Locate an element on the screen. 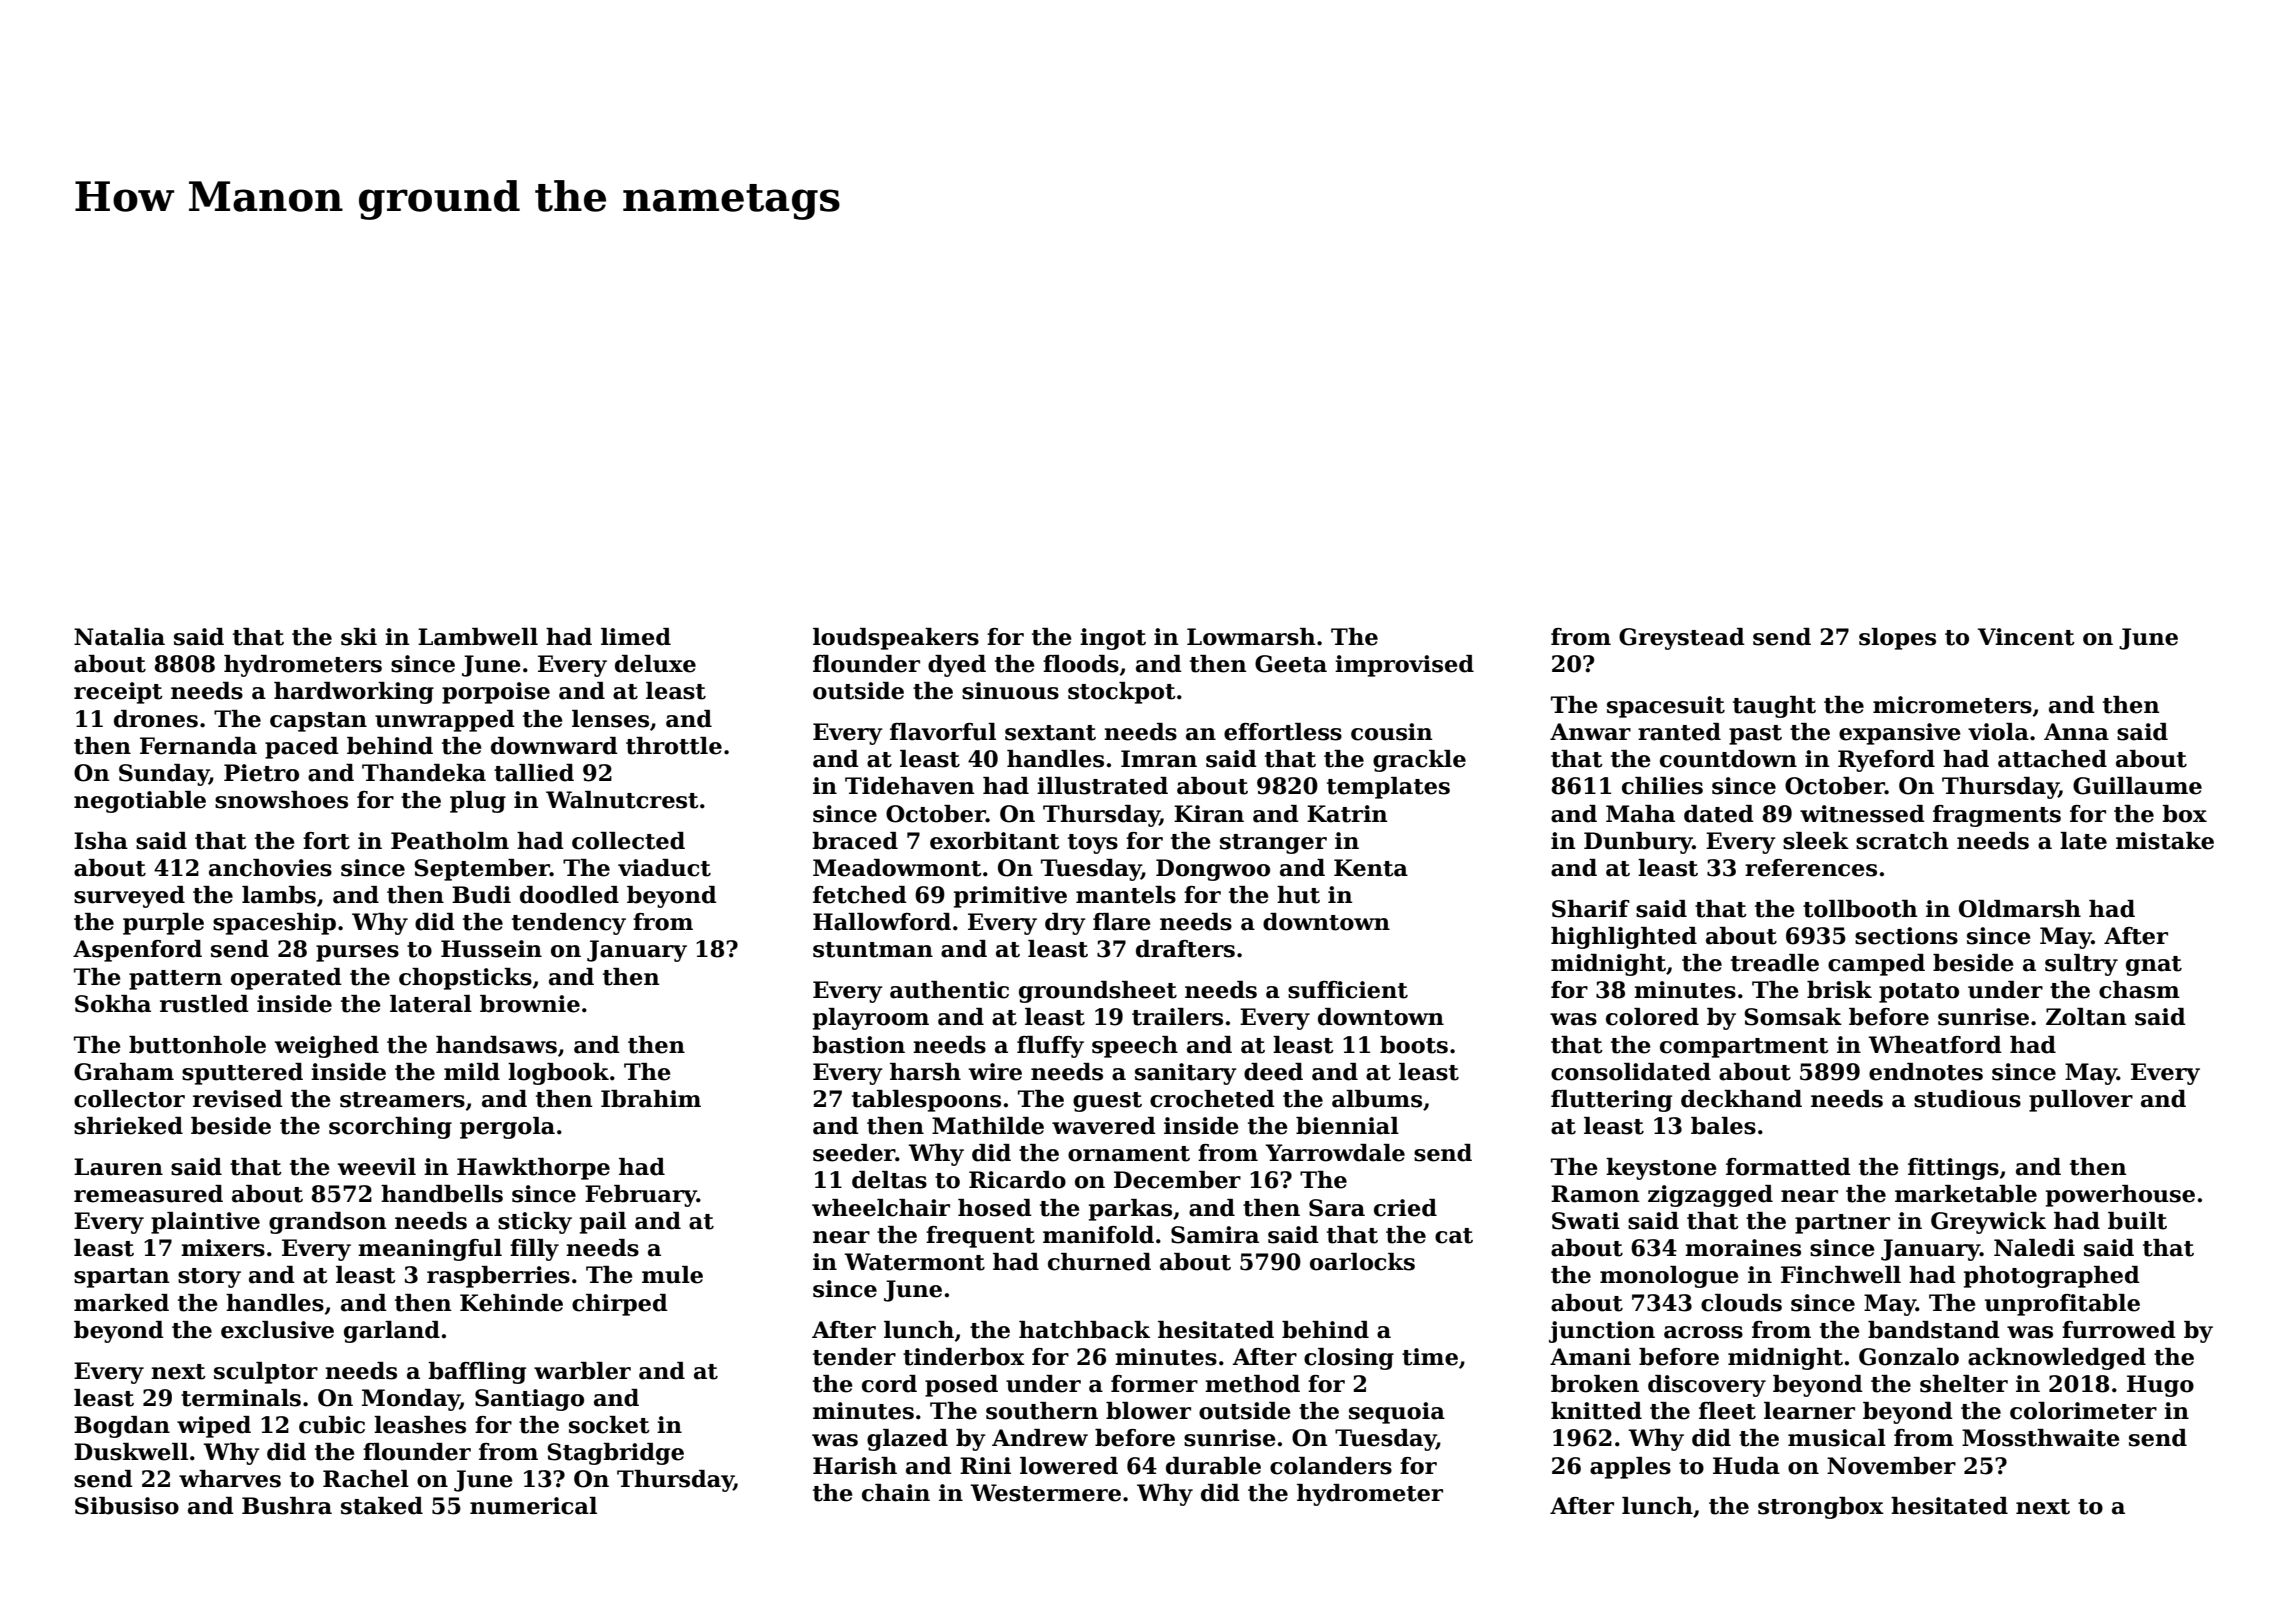 This screenshot has width=2292, height=1620. mule is located at coordinates (672, 1275).
